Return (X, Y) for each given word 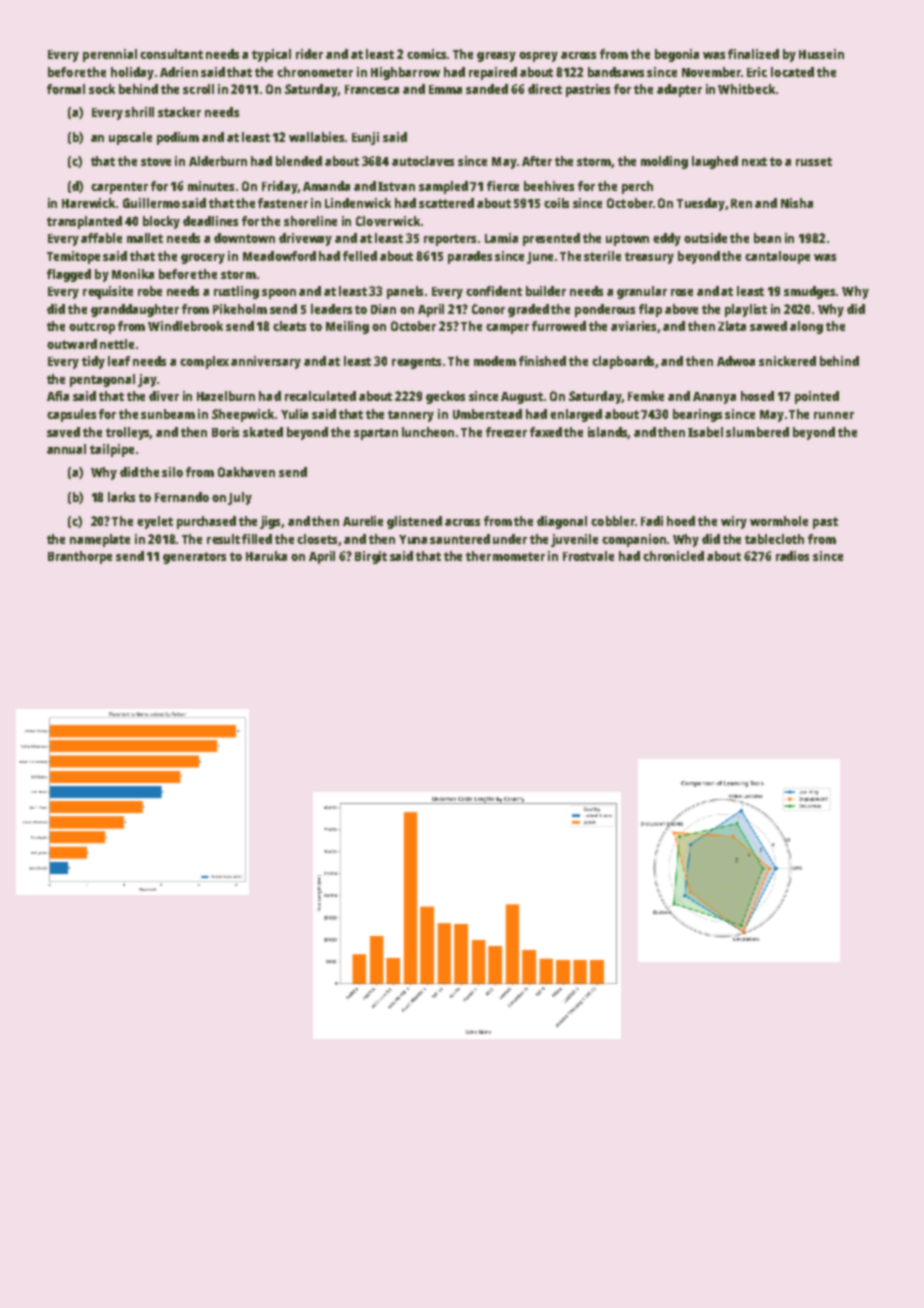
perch (637, 187)
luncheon (428, 432)
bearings (697, 415)
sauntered (460, 539)
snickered (787, 361)
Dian (383, 309)
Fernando (182, 497)
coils (556, 203)
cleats (289, 326)
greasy (496, 57)
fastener (283, 203)
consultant (171, 54)
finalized (753, 54)
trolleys (128, 433)
